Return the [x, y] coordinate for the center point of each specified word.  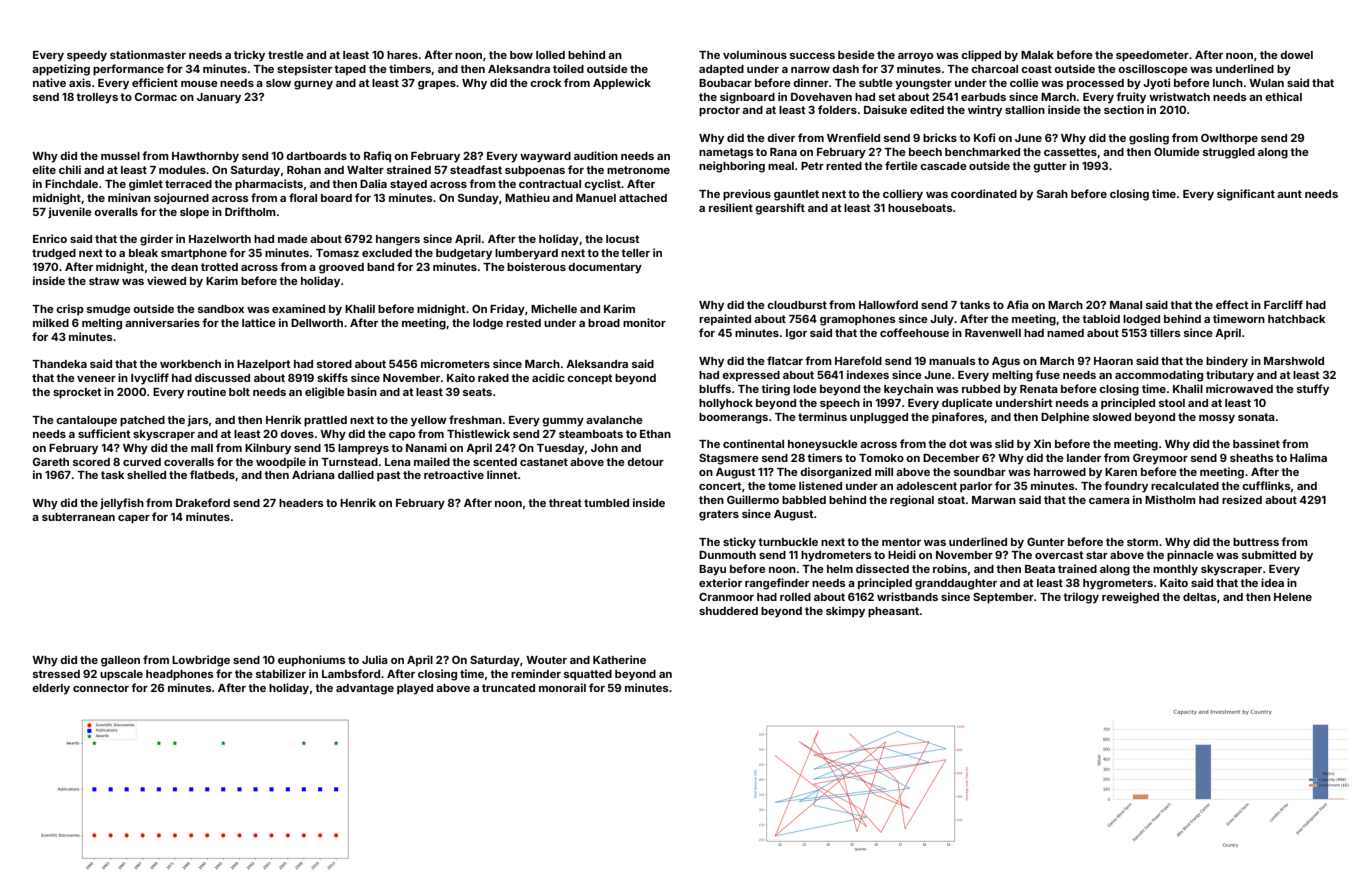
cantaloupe [86, 421]
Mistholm [1170, 499]
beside [856, 54]
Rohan [304, 170]
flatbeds [212, 474]
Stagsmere [729, 459]
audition [596, 155]
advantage [365, 689]
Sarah [1052, 194]
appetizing [61, 70]
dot [958, 444]
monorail [562, 687]
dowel [1296, 55]
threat [565, 503]
